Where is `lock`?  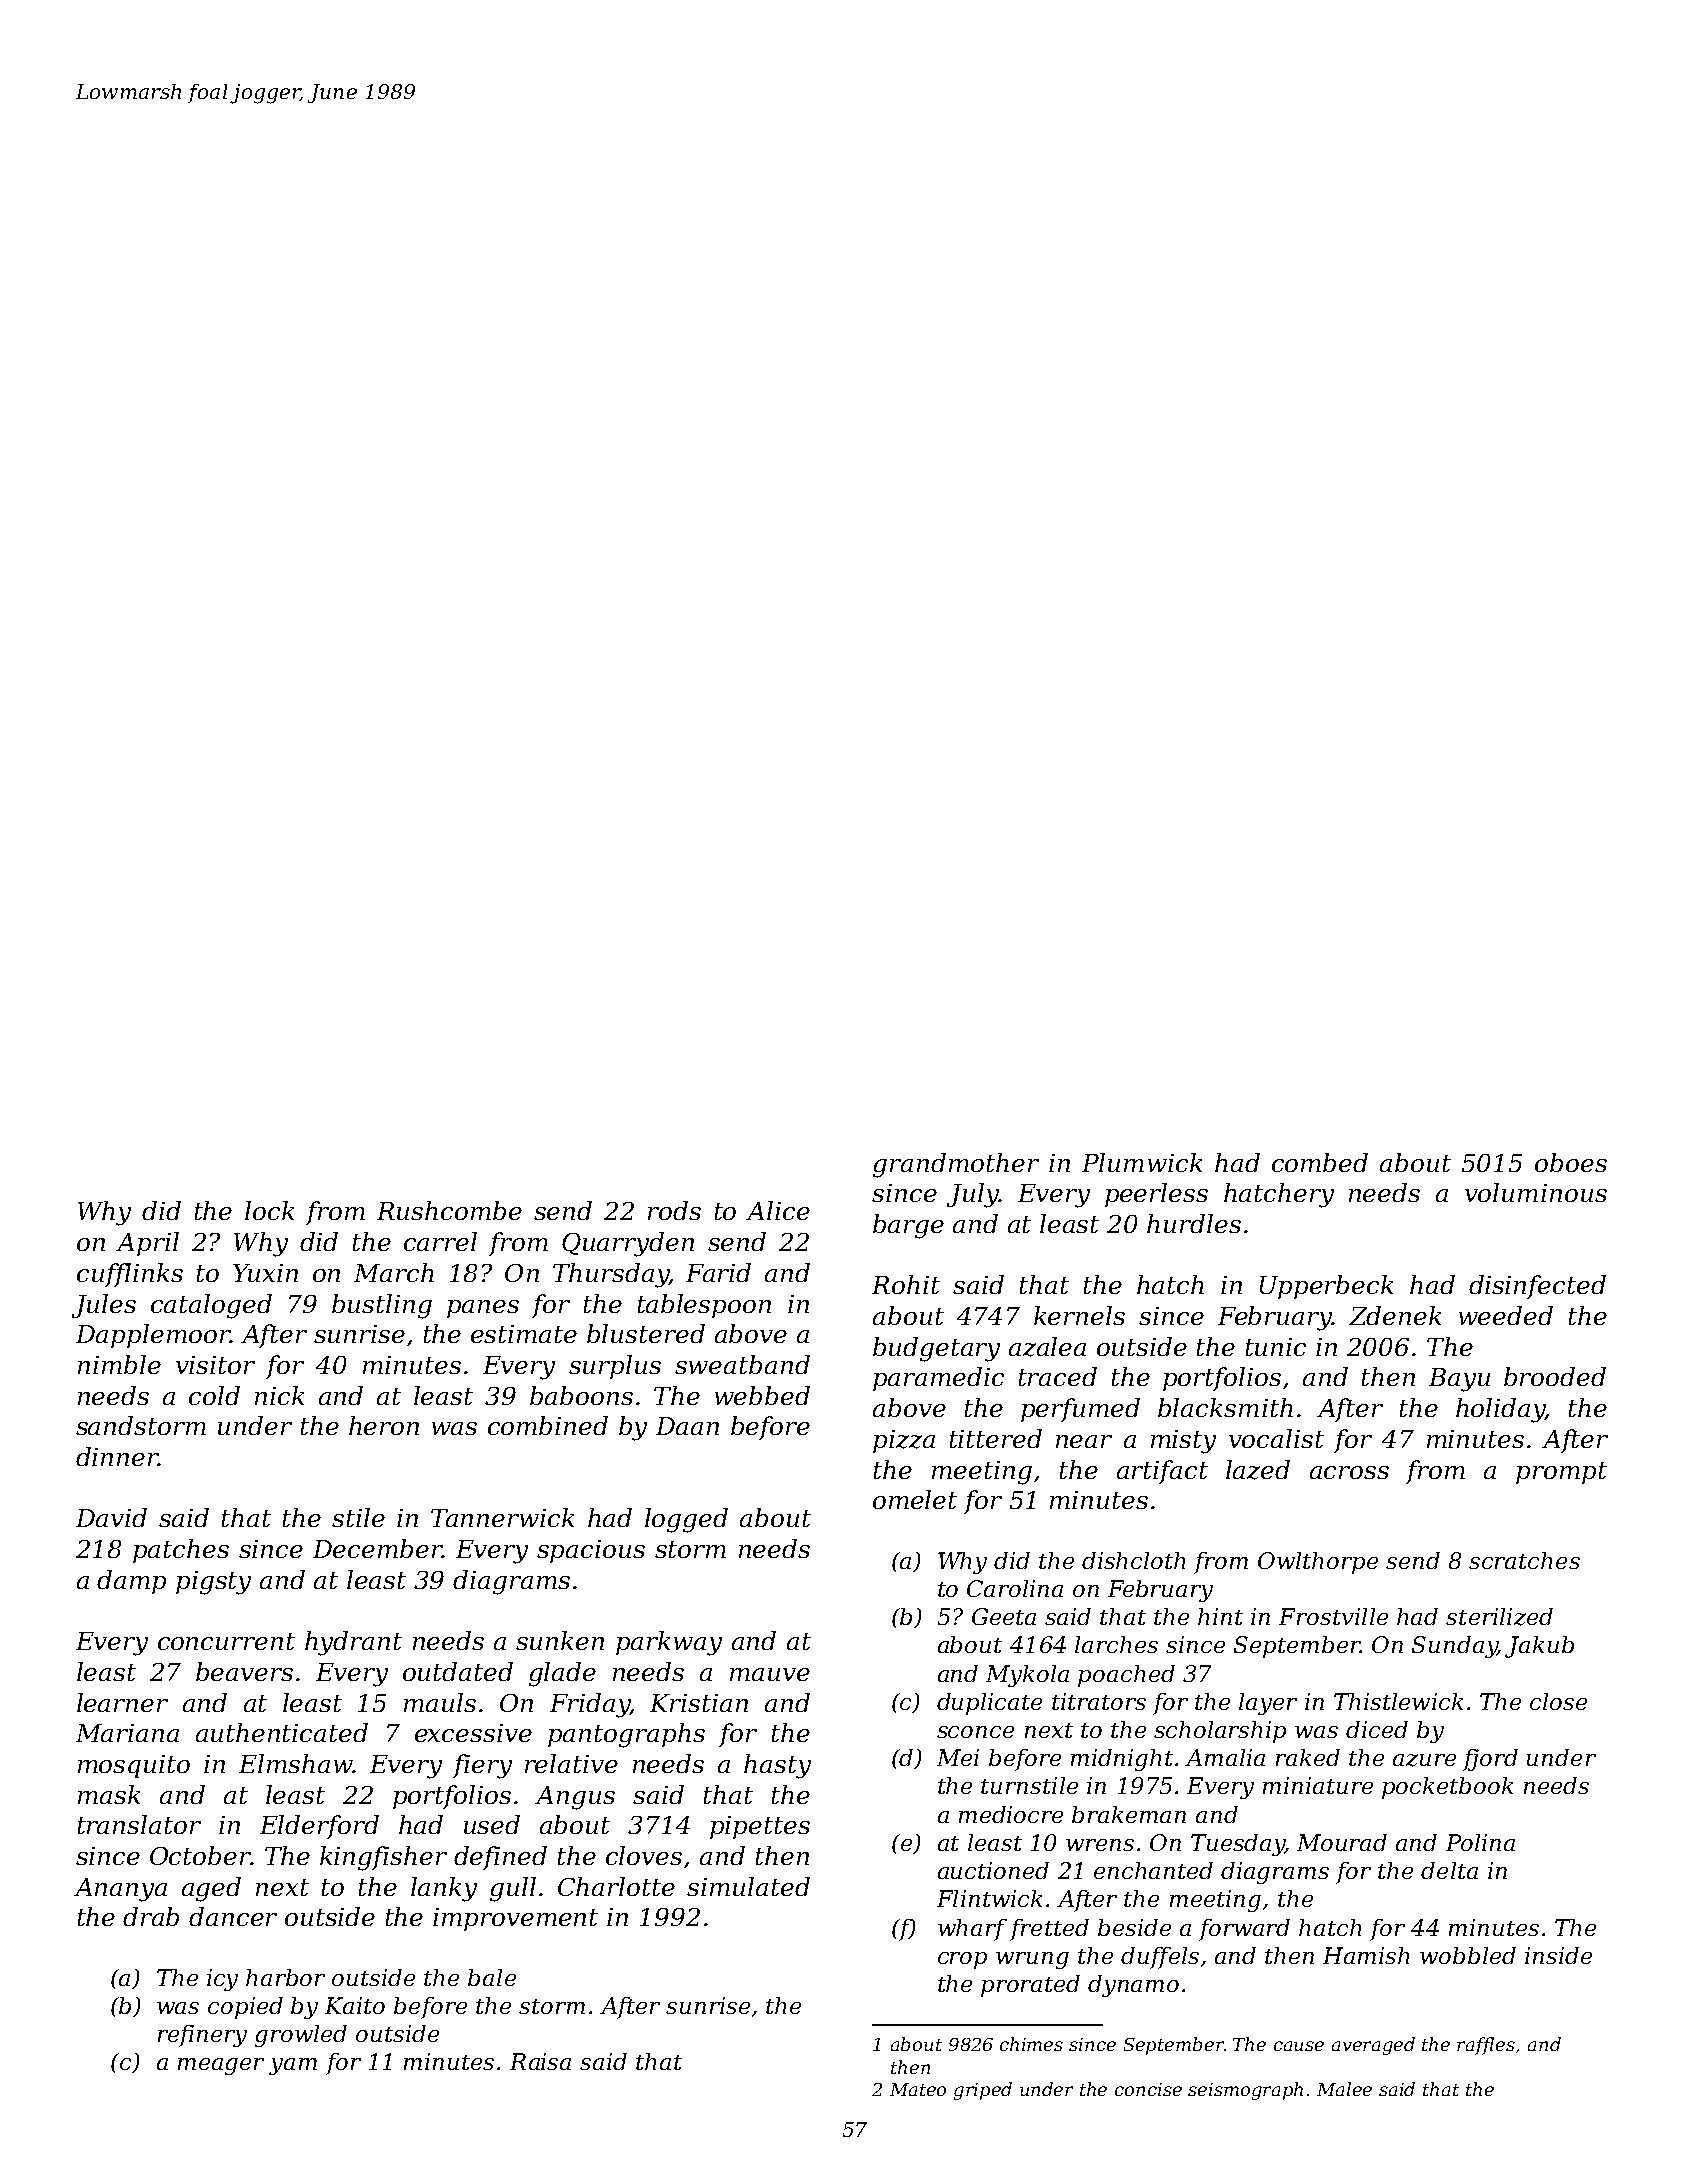
lock is located at coordinates (269, 1210).
